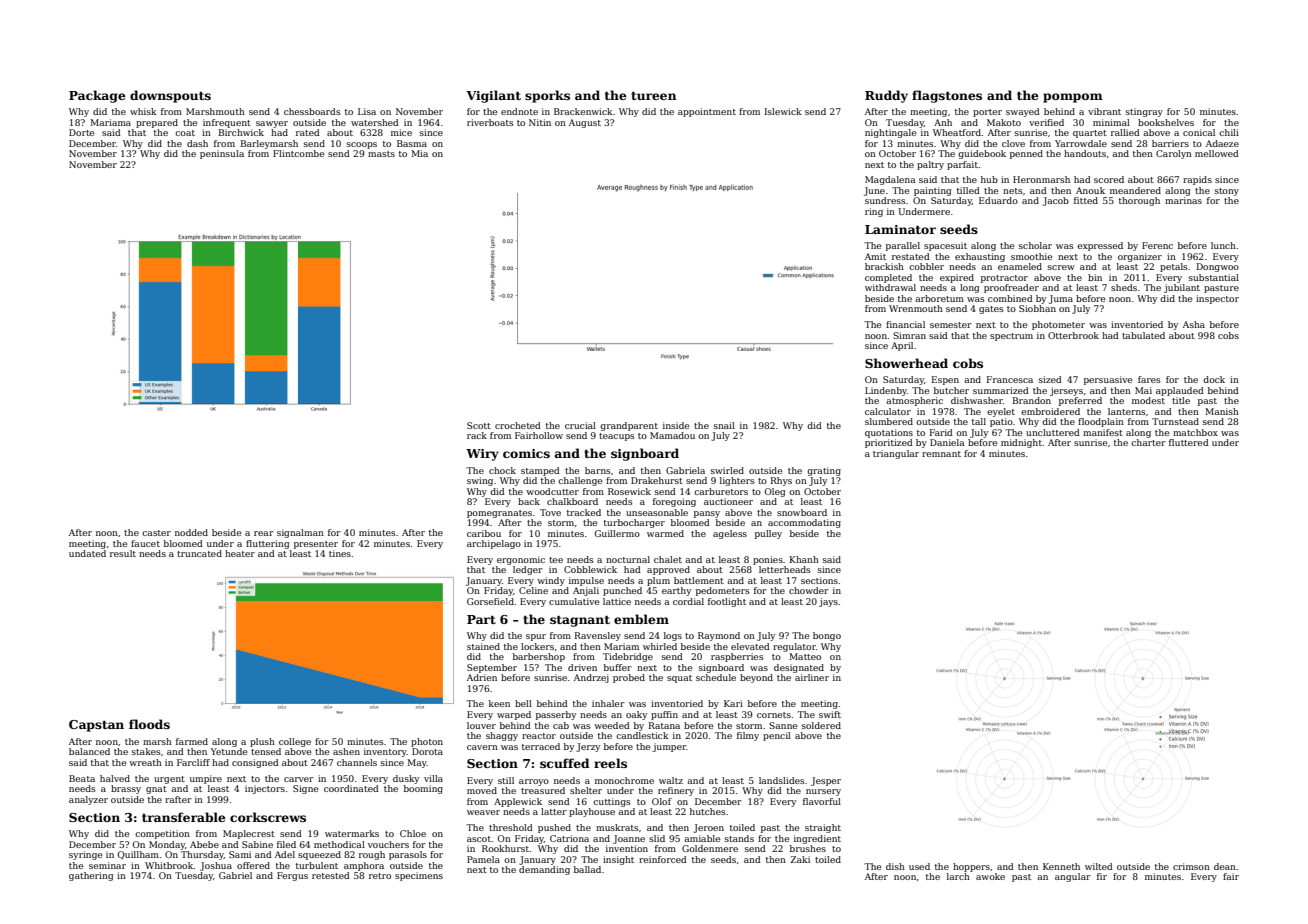 The image size is (1308, 924). I want to click on truncated, so click(199, 553).
